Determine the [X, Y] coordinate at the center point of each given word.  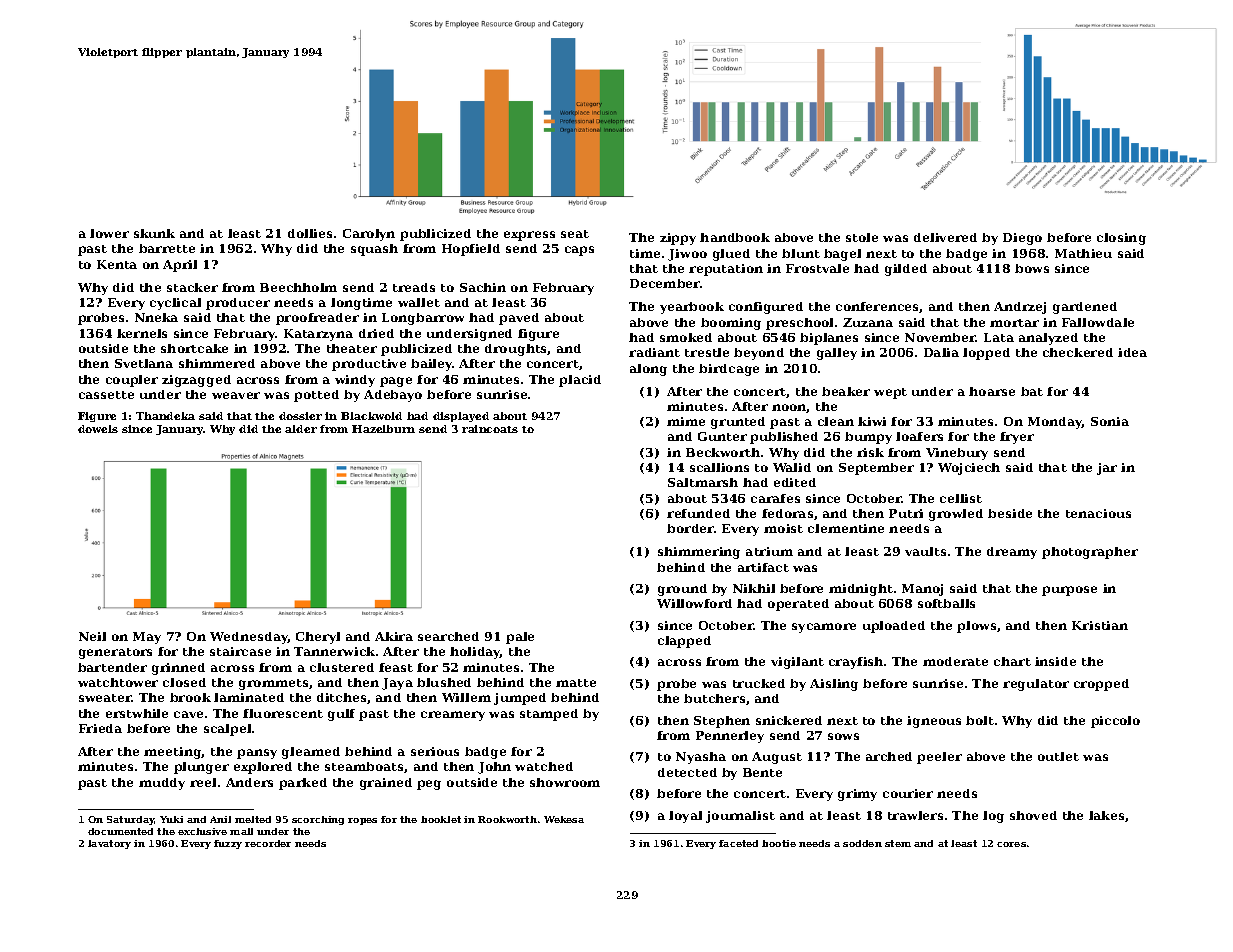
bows [1032, 268]
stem [898, 843]
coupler [132, 381]
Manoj [922, 590]
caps [579, 251]
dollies [310, 233]
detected [687, 772]
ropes [362, 821]
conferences [878, 307]
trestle [707, 352]
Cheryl [318, 638]
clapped [684, 642]
